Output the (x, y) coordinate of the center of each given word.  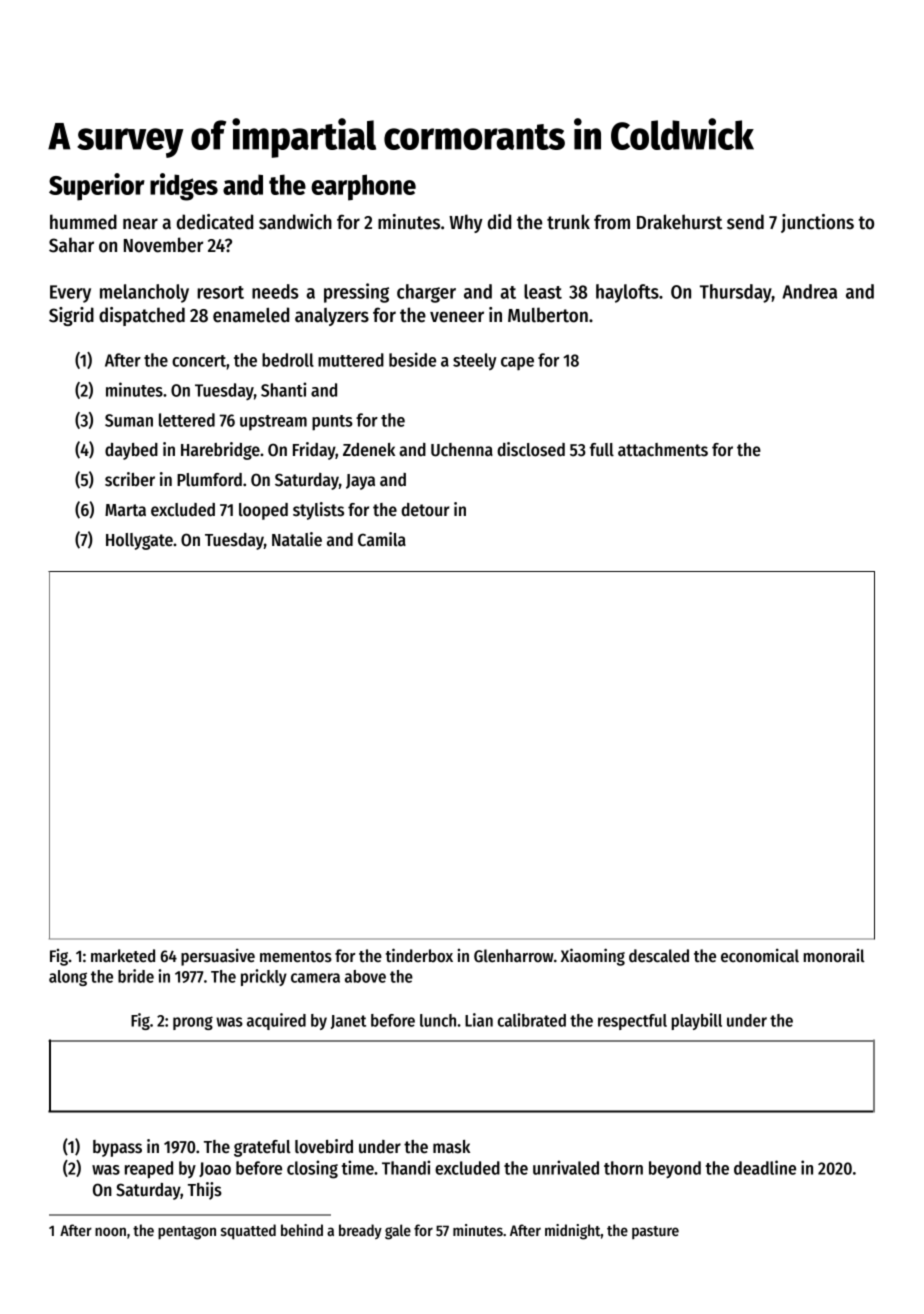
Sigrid (71, 316)
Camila (382, 539)
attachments (663, 450)
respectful (632, 1022)
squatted (248, 1232)
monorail (834, 956)
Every (70, 294)
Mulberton (548, 315)
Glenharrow (514, 956)
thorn (623, 1168)
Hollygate (139, 541)
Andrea (809, 291)
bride (136, 976)
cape (517, 363)
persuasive (218, 957)
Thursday (736, 293)
